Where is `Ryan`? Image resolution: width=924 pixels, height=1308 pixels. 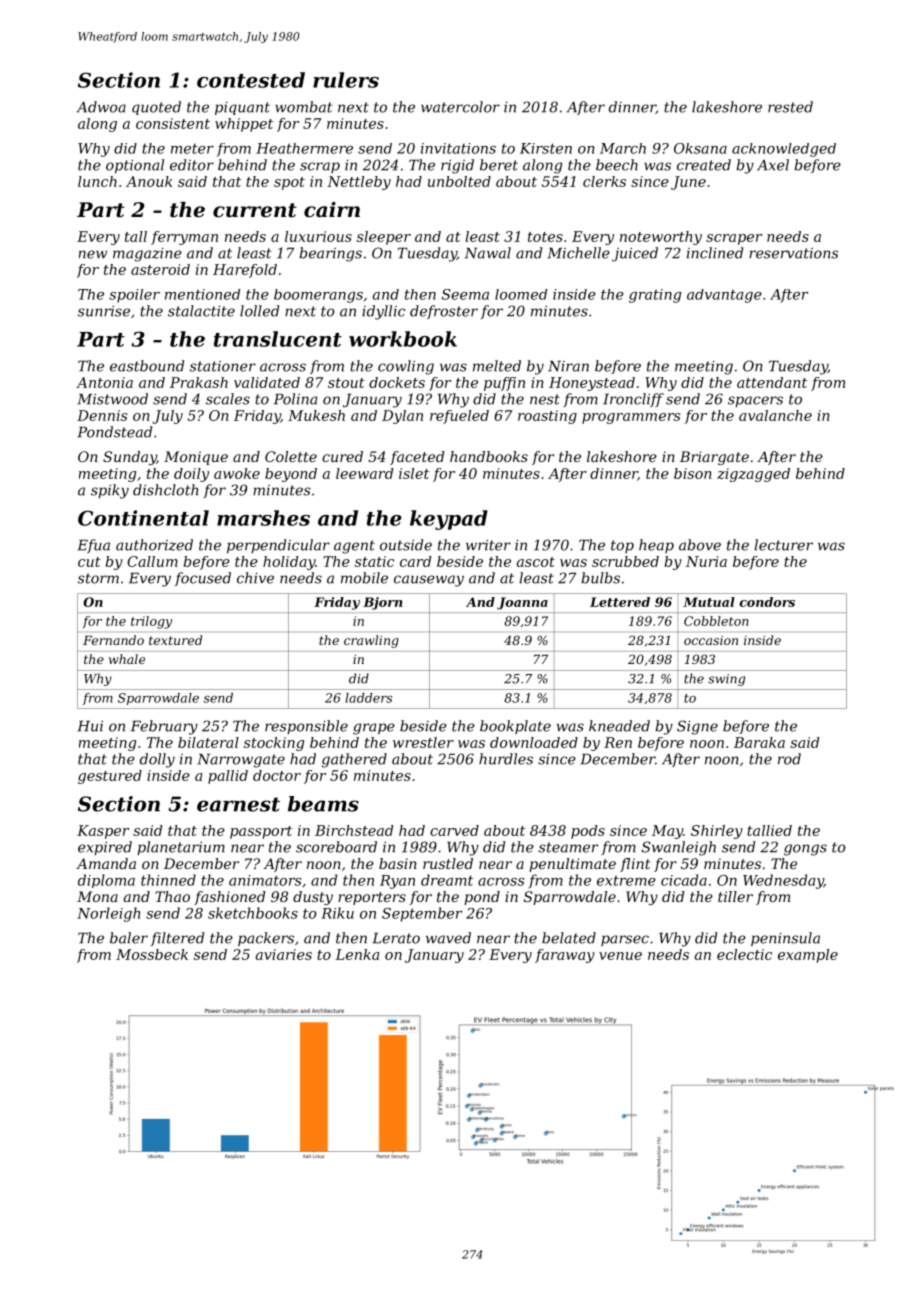
Ryan is located at coordinates (397, 882).
